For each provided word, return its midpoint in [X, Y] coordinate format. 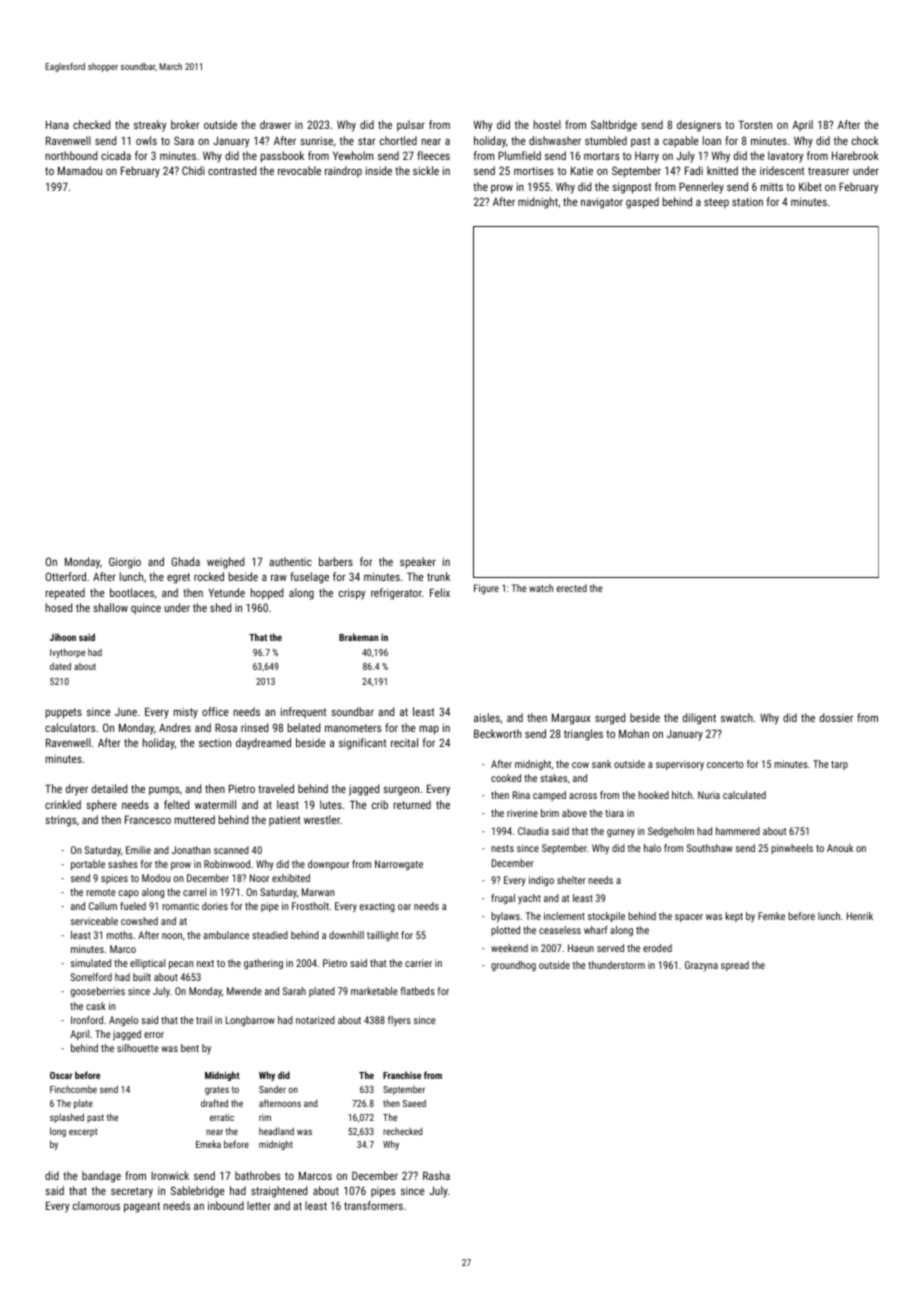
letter [259, 1205]
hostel [547, 124]
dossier [836, 717]
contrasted [232, 170]
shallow [110, 607]
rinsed [254, 727]
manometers [353, 728]
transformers [373, 1205]
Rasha [436, 1175]
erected [572, 588]
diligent [699, 719]
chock [865, 140]
